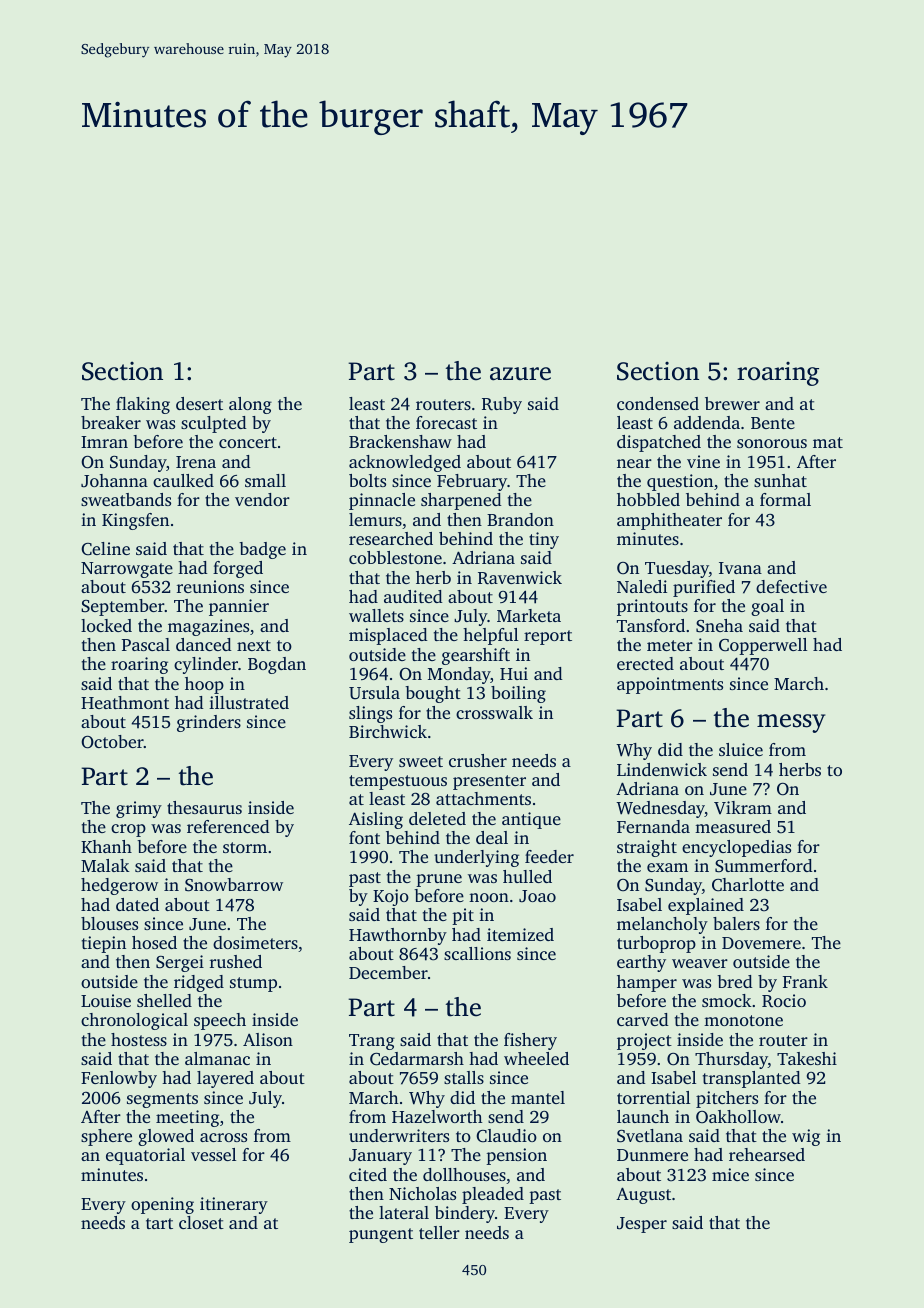 The height and width of the screenshot is (1308, 924). I want to click on flaking, so click(143, 405).
